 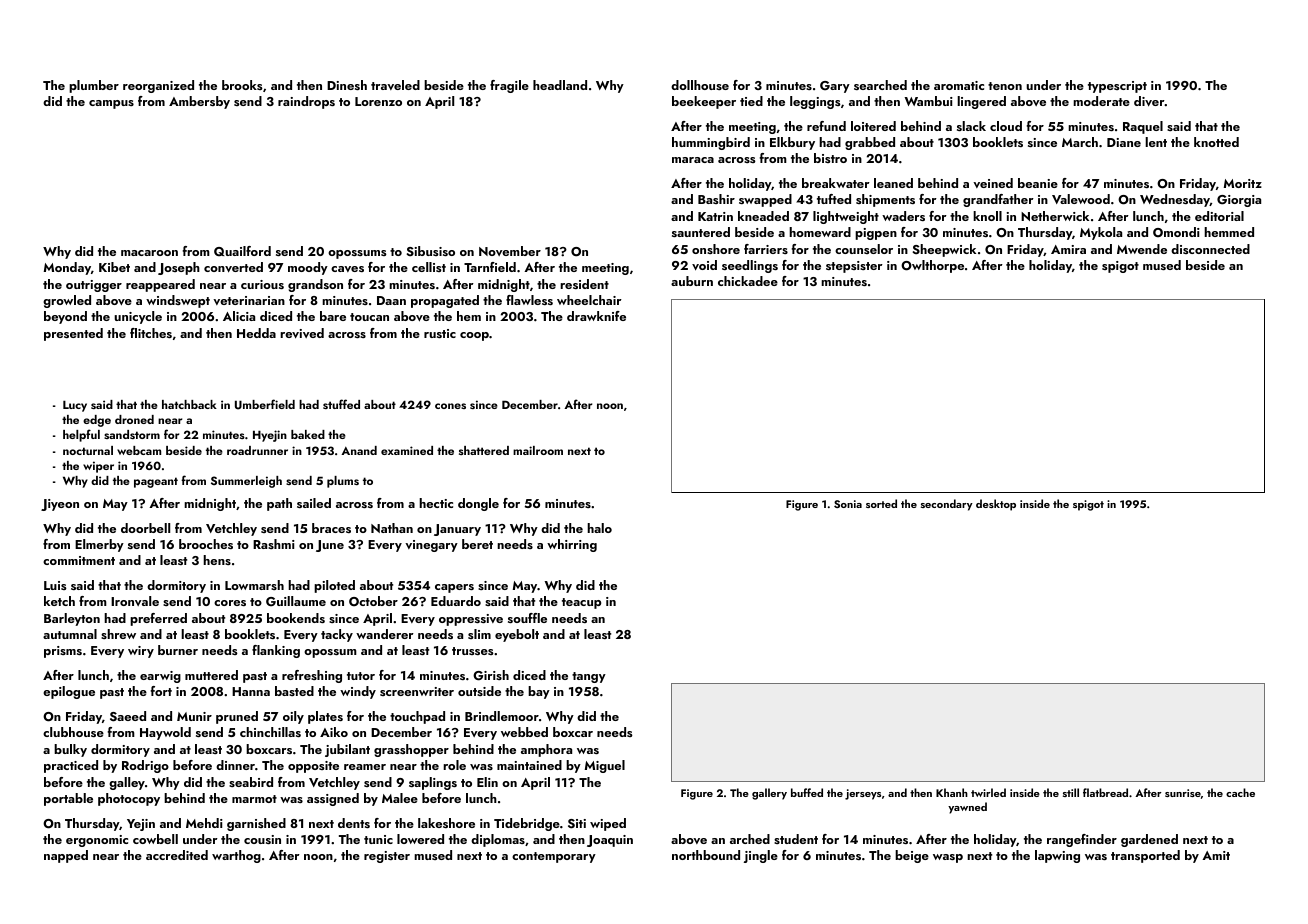 What do you see at coordinates (560, 85) in the screenshot?
I see `headland` at bounding box center [560, 85].
